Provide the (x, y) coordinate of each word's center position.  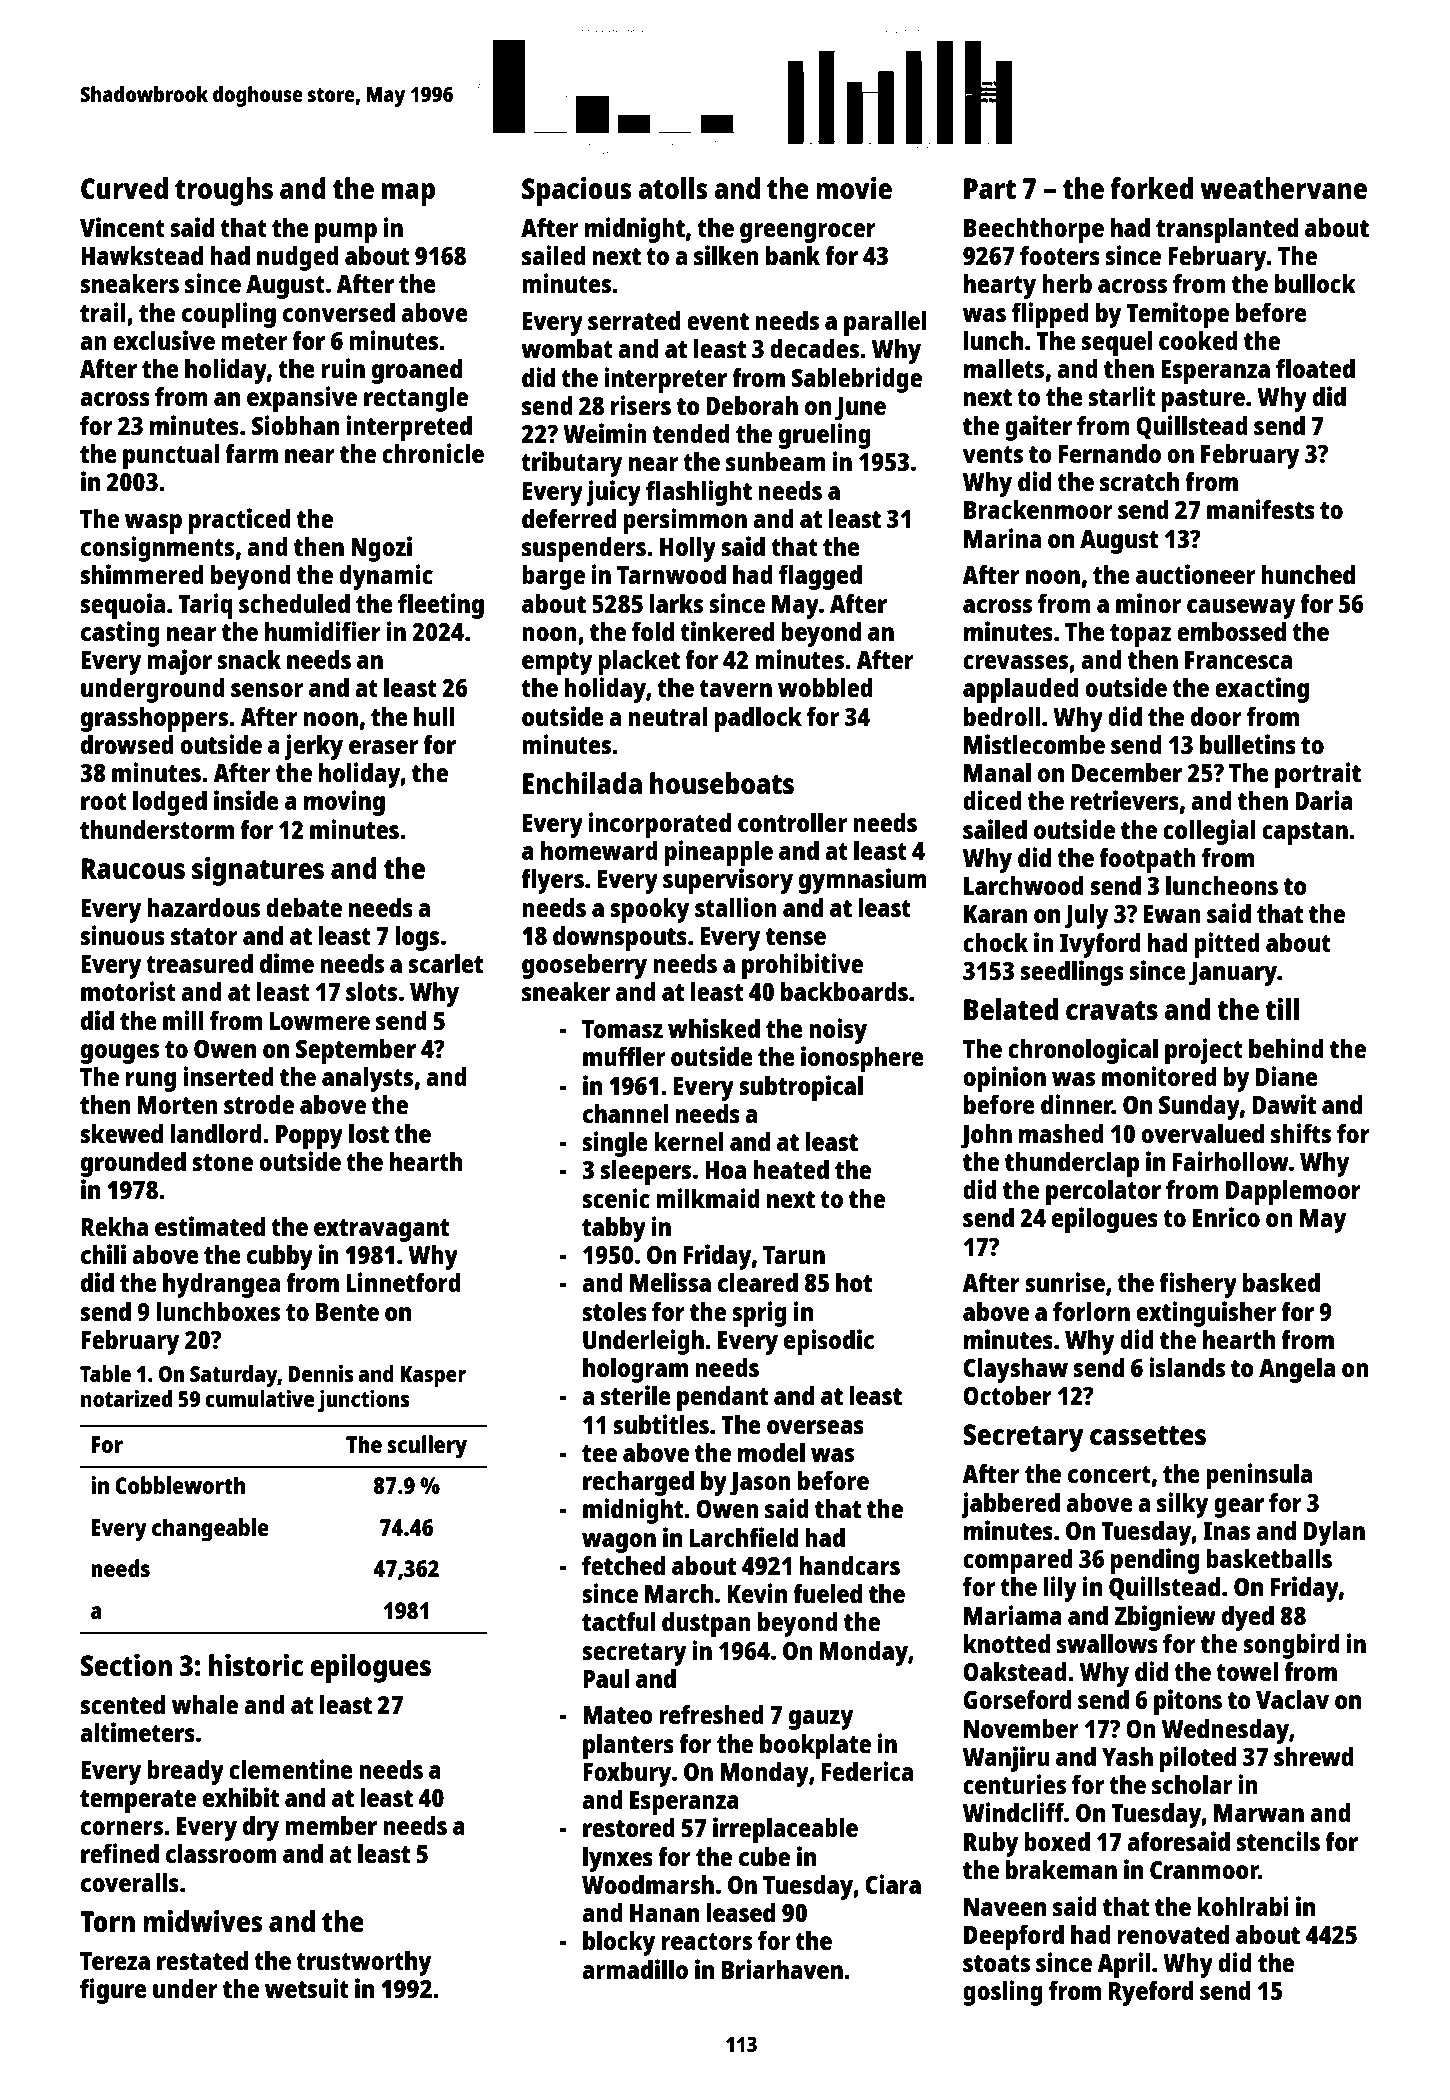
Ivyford (1100, 945)
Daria (1324, 800)
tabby (614, 1229)
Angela (1297, 1370)
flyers (552, 881)
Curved (124, 188)
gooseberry (584, 966)
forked (1151, 188)
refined (120, 1853)
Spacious (577, 191)
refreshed (711, 1714)
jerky (313, 747)
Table (105, 1373)
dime (287, 963)
